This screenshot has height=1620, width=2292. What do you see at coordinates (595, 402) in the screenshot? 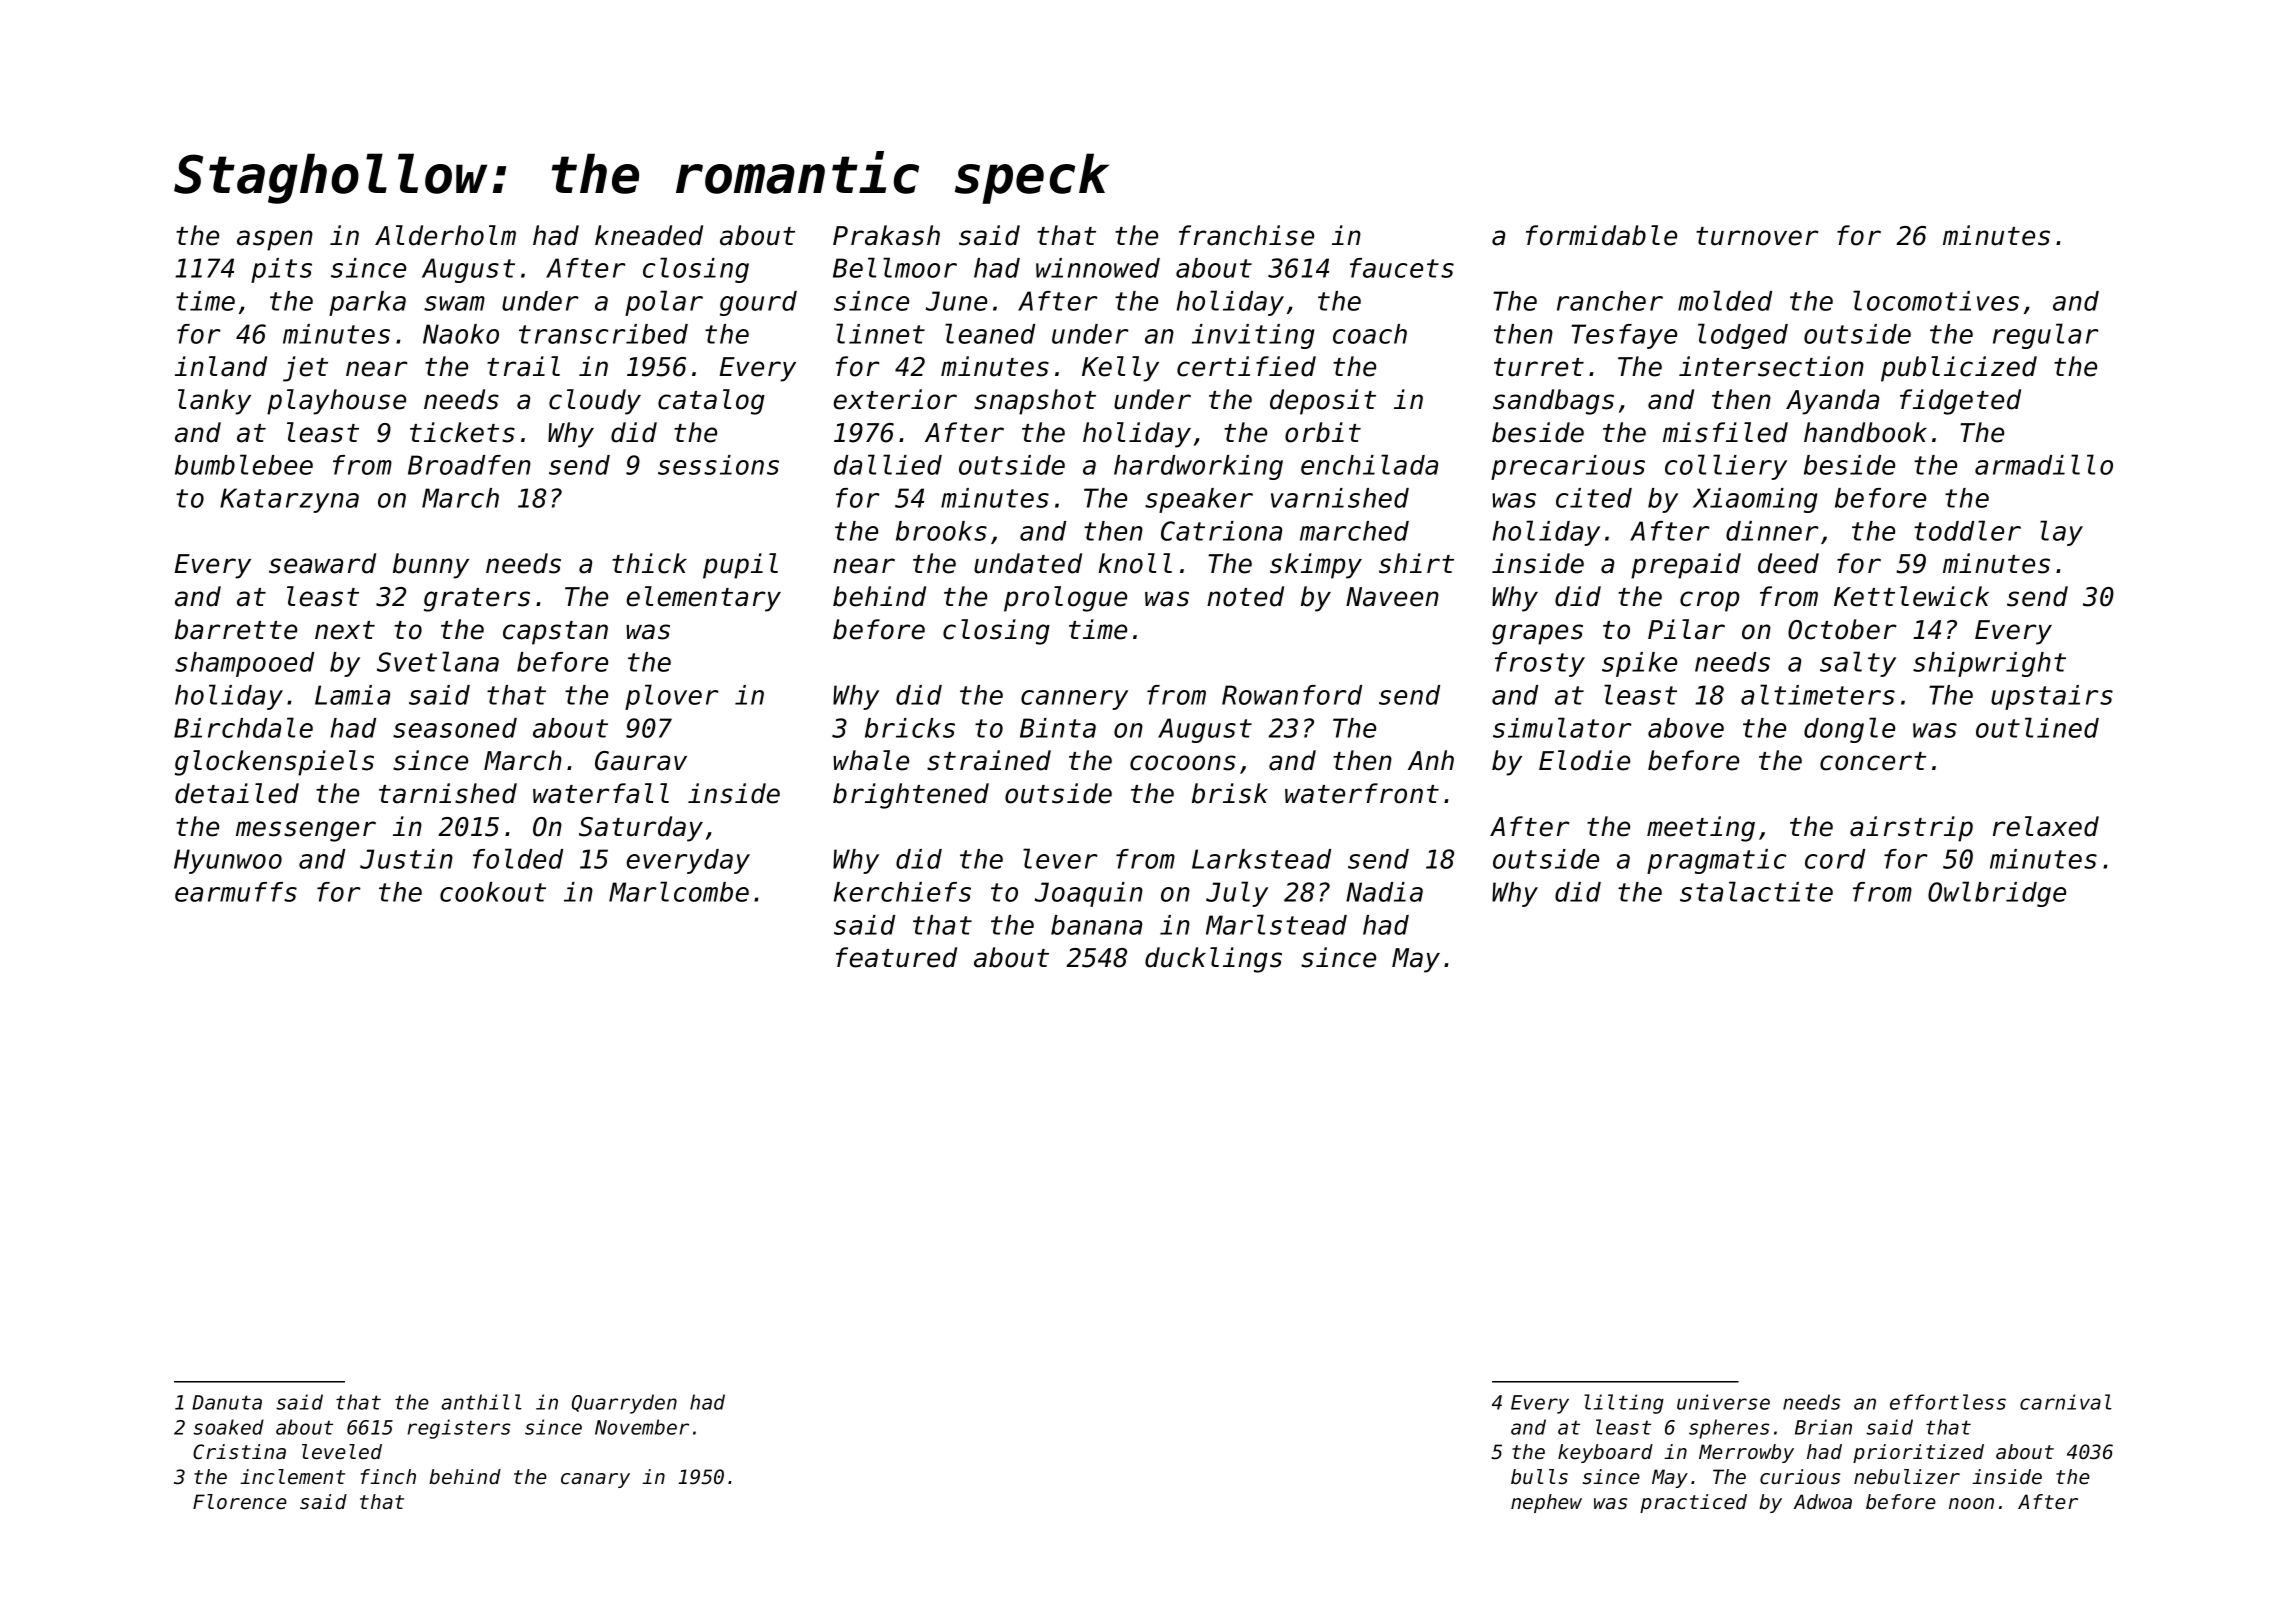
I see `cloudy` at bounding box center [595, 402].
